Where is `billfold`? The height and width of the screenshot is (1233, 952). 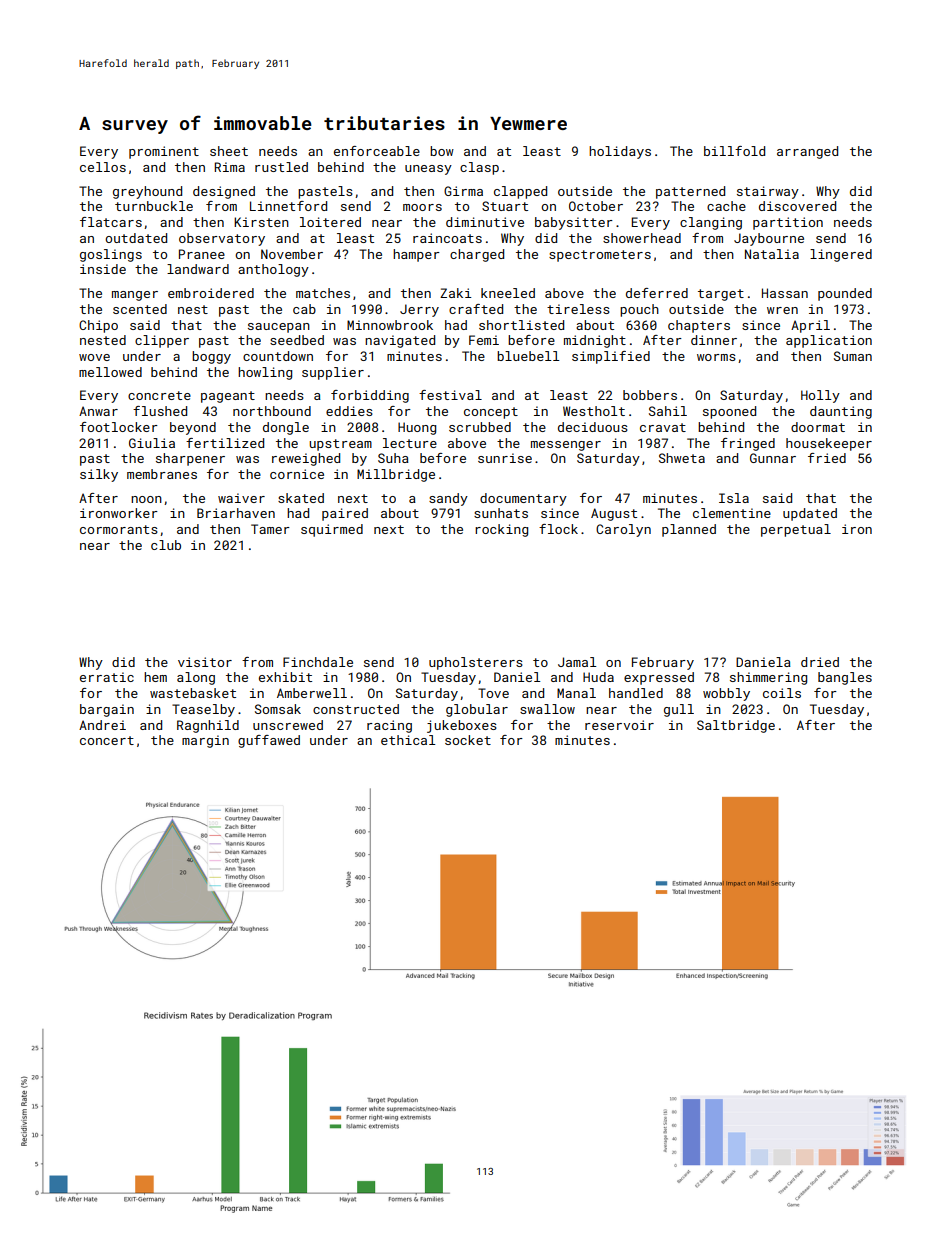
billfold is located at coordinates (734, 151).
